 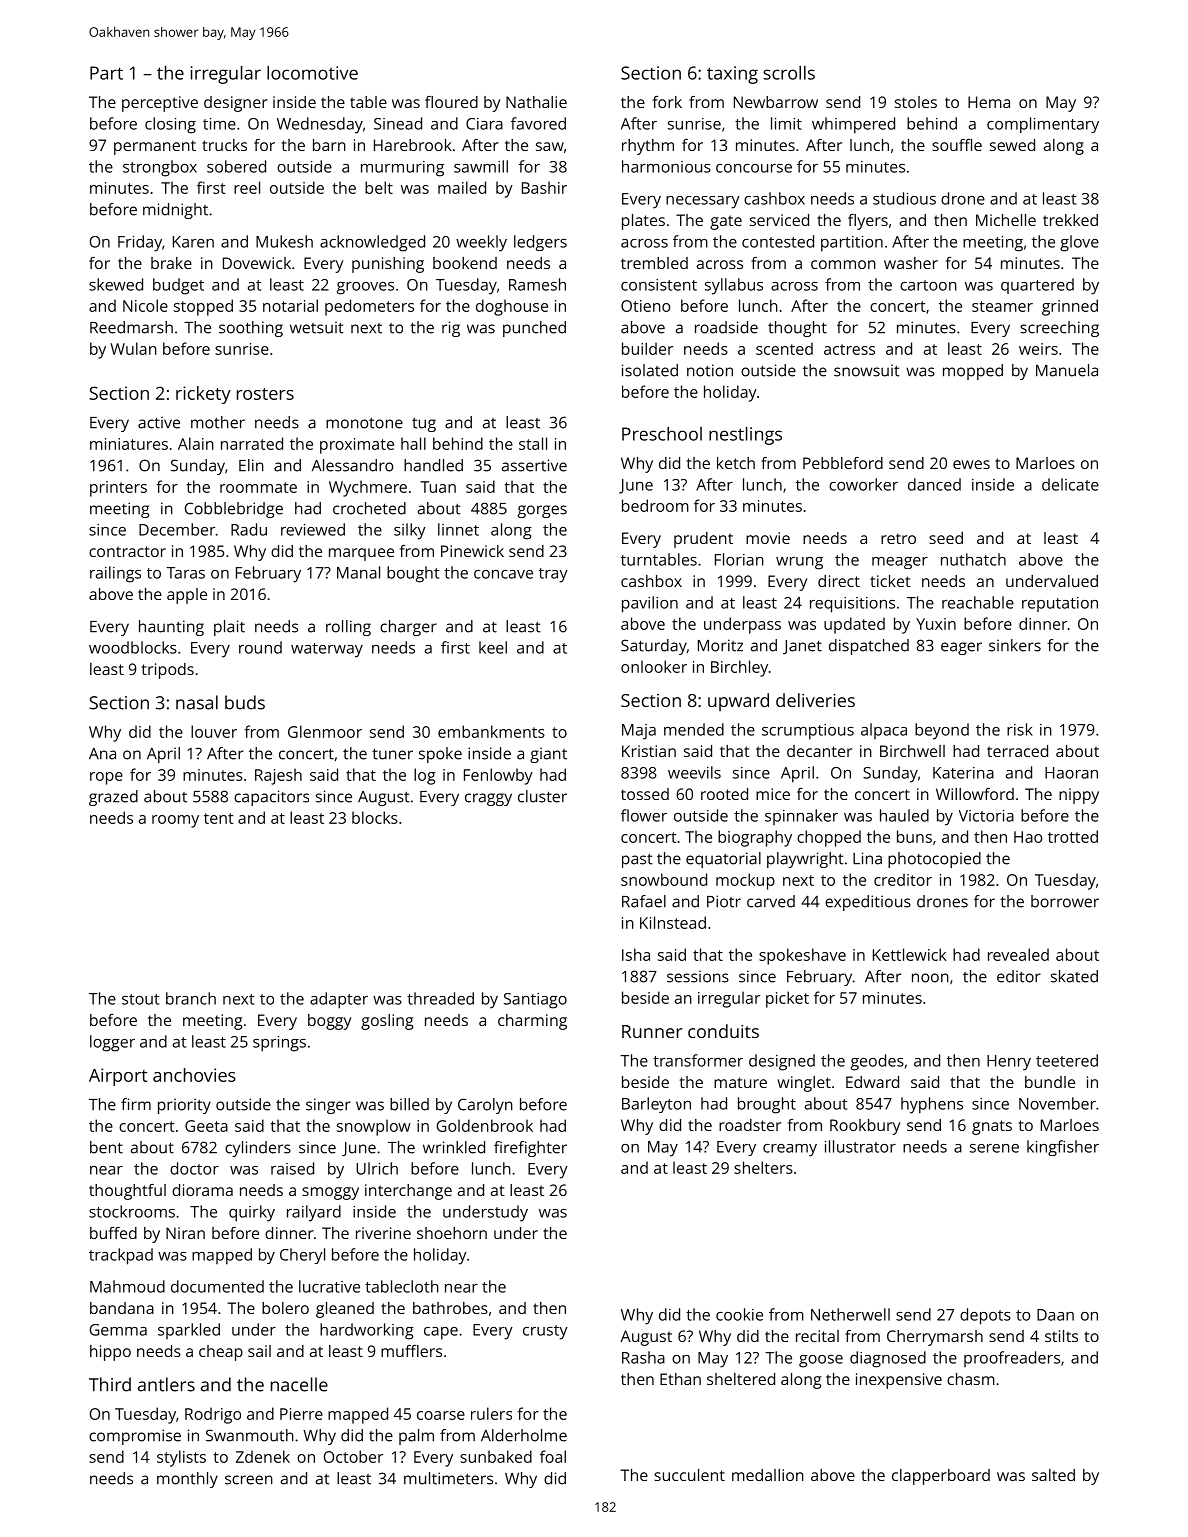 I want to click on concourse, so click(x=754, y=168).
